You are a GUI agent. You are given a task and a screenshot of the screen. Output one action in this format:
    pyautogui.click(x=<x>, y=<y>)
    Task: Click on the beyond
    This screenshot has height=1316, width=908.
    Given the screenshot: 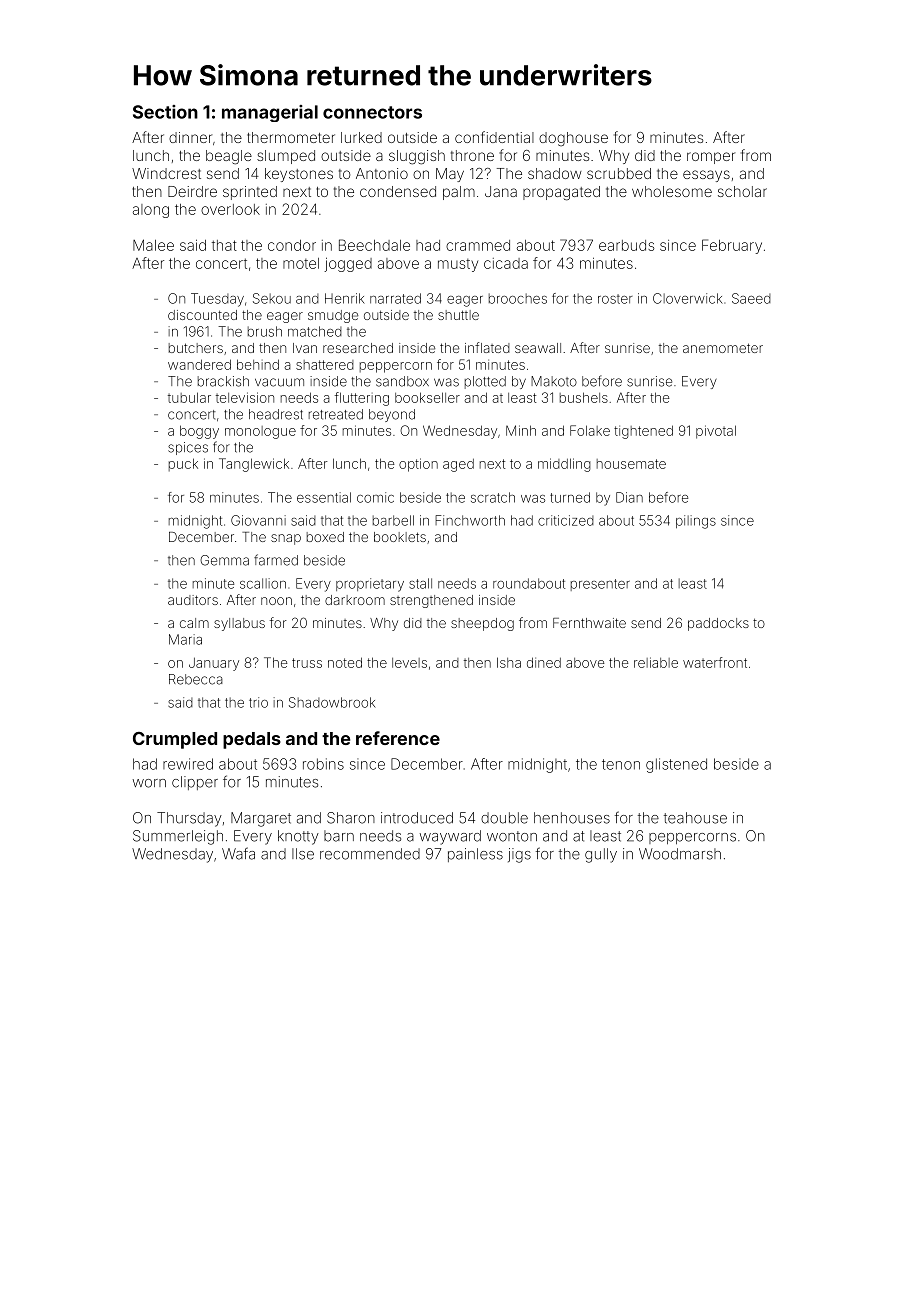 What is the action you would take?
    pyautogui.click(x=392, y=415)
